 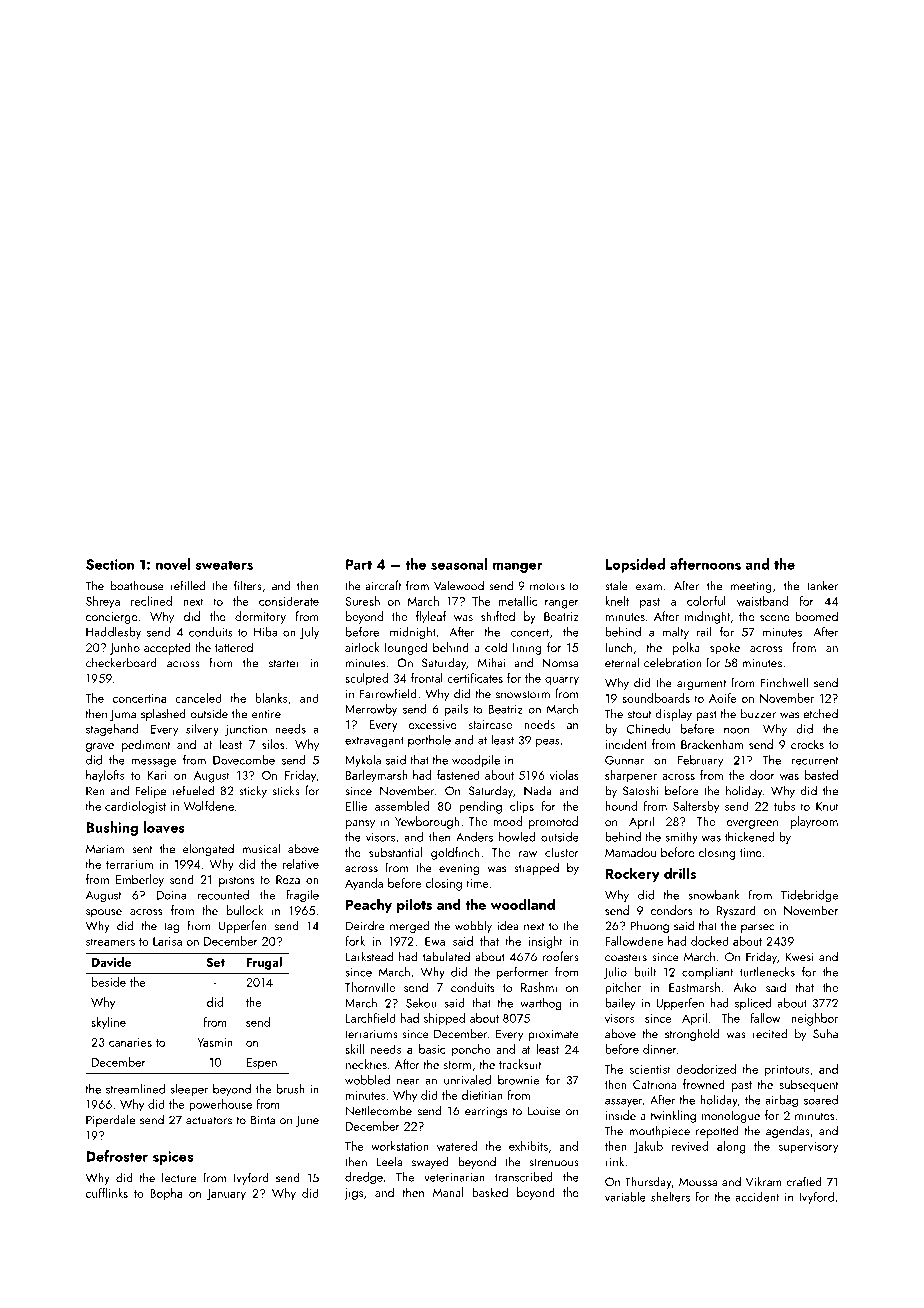 What do you see at coordinates (226, 1195) in the document?
I see `January` at bounding box center [226, 1195].
